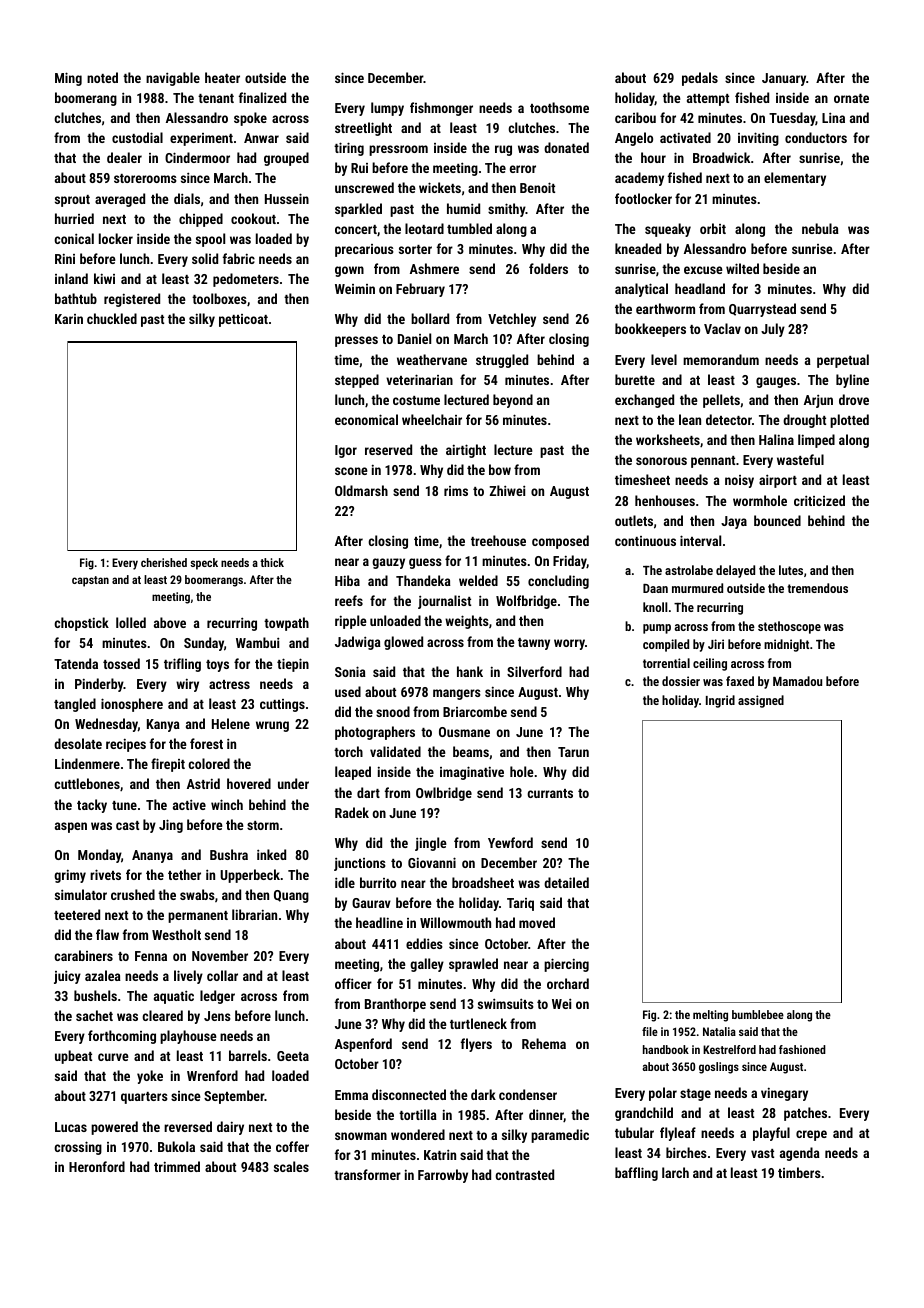 This document has height=1308, width=924. I want to click on Emma, so click(351, 1095).
